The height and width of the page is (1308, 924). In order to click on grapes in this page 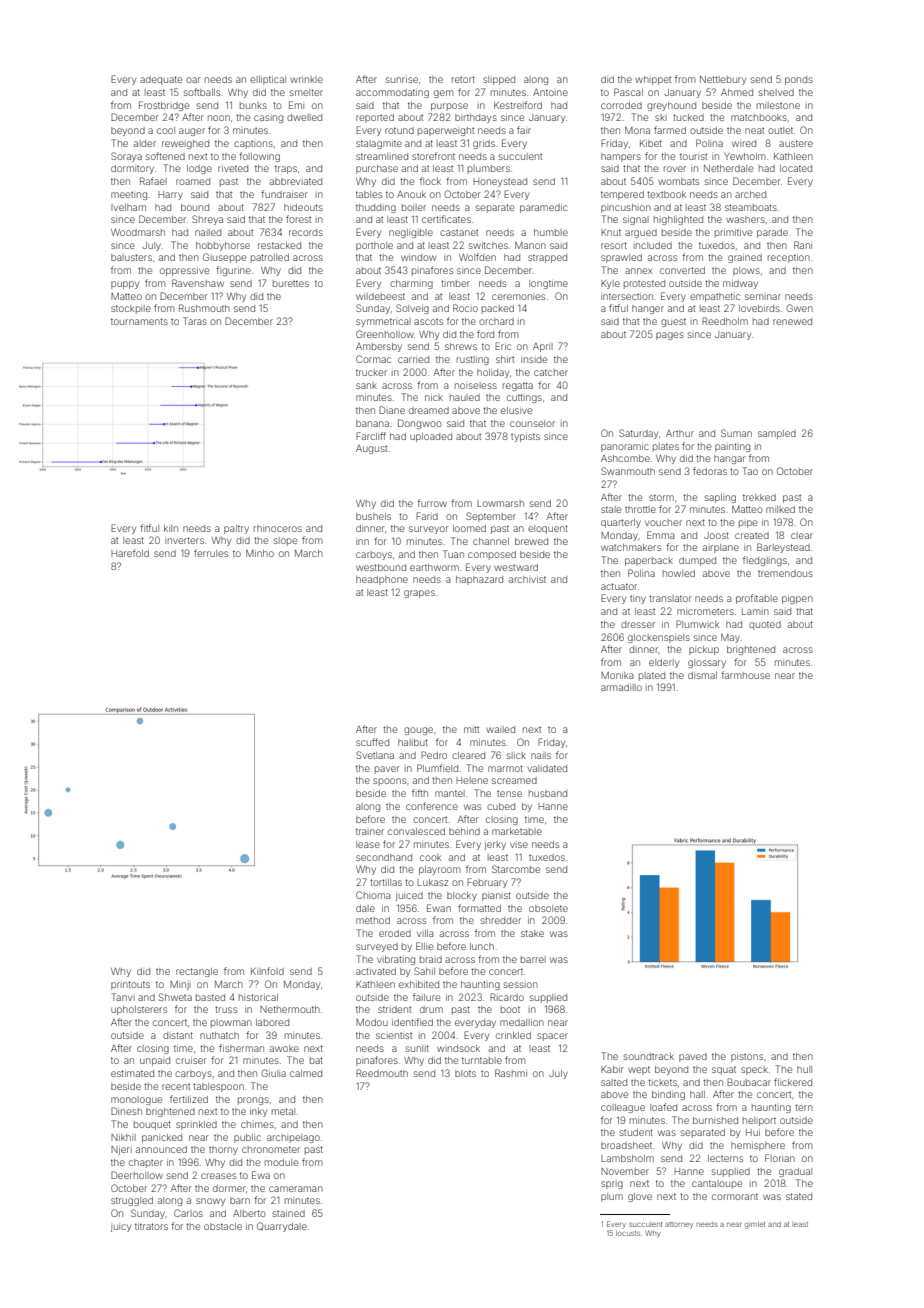, I will do `click(419, 594)`.
